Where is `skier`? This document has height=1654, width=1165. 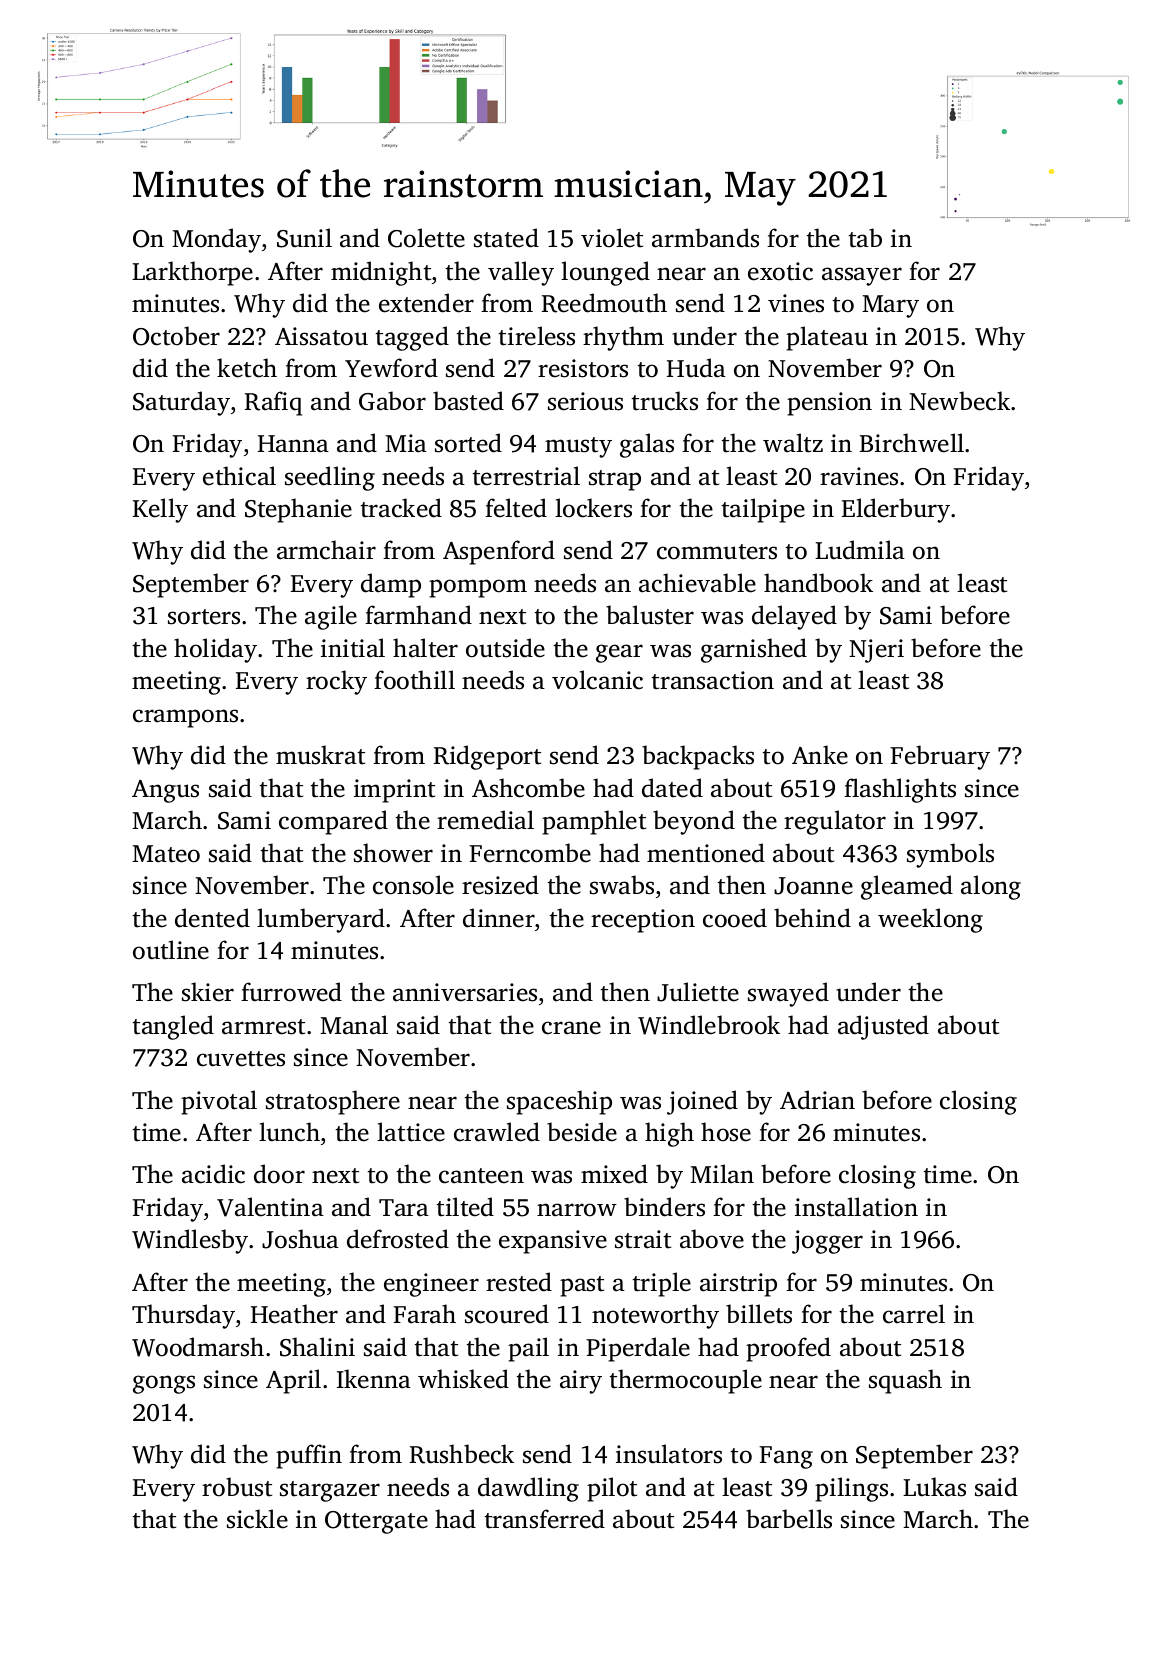
skier is located at coordinates (208, 992).
